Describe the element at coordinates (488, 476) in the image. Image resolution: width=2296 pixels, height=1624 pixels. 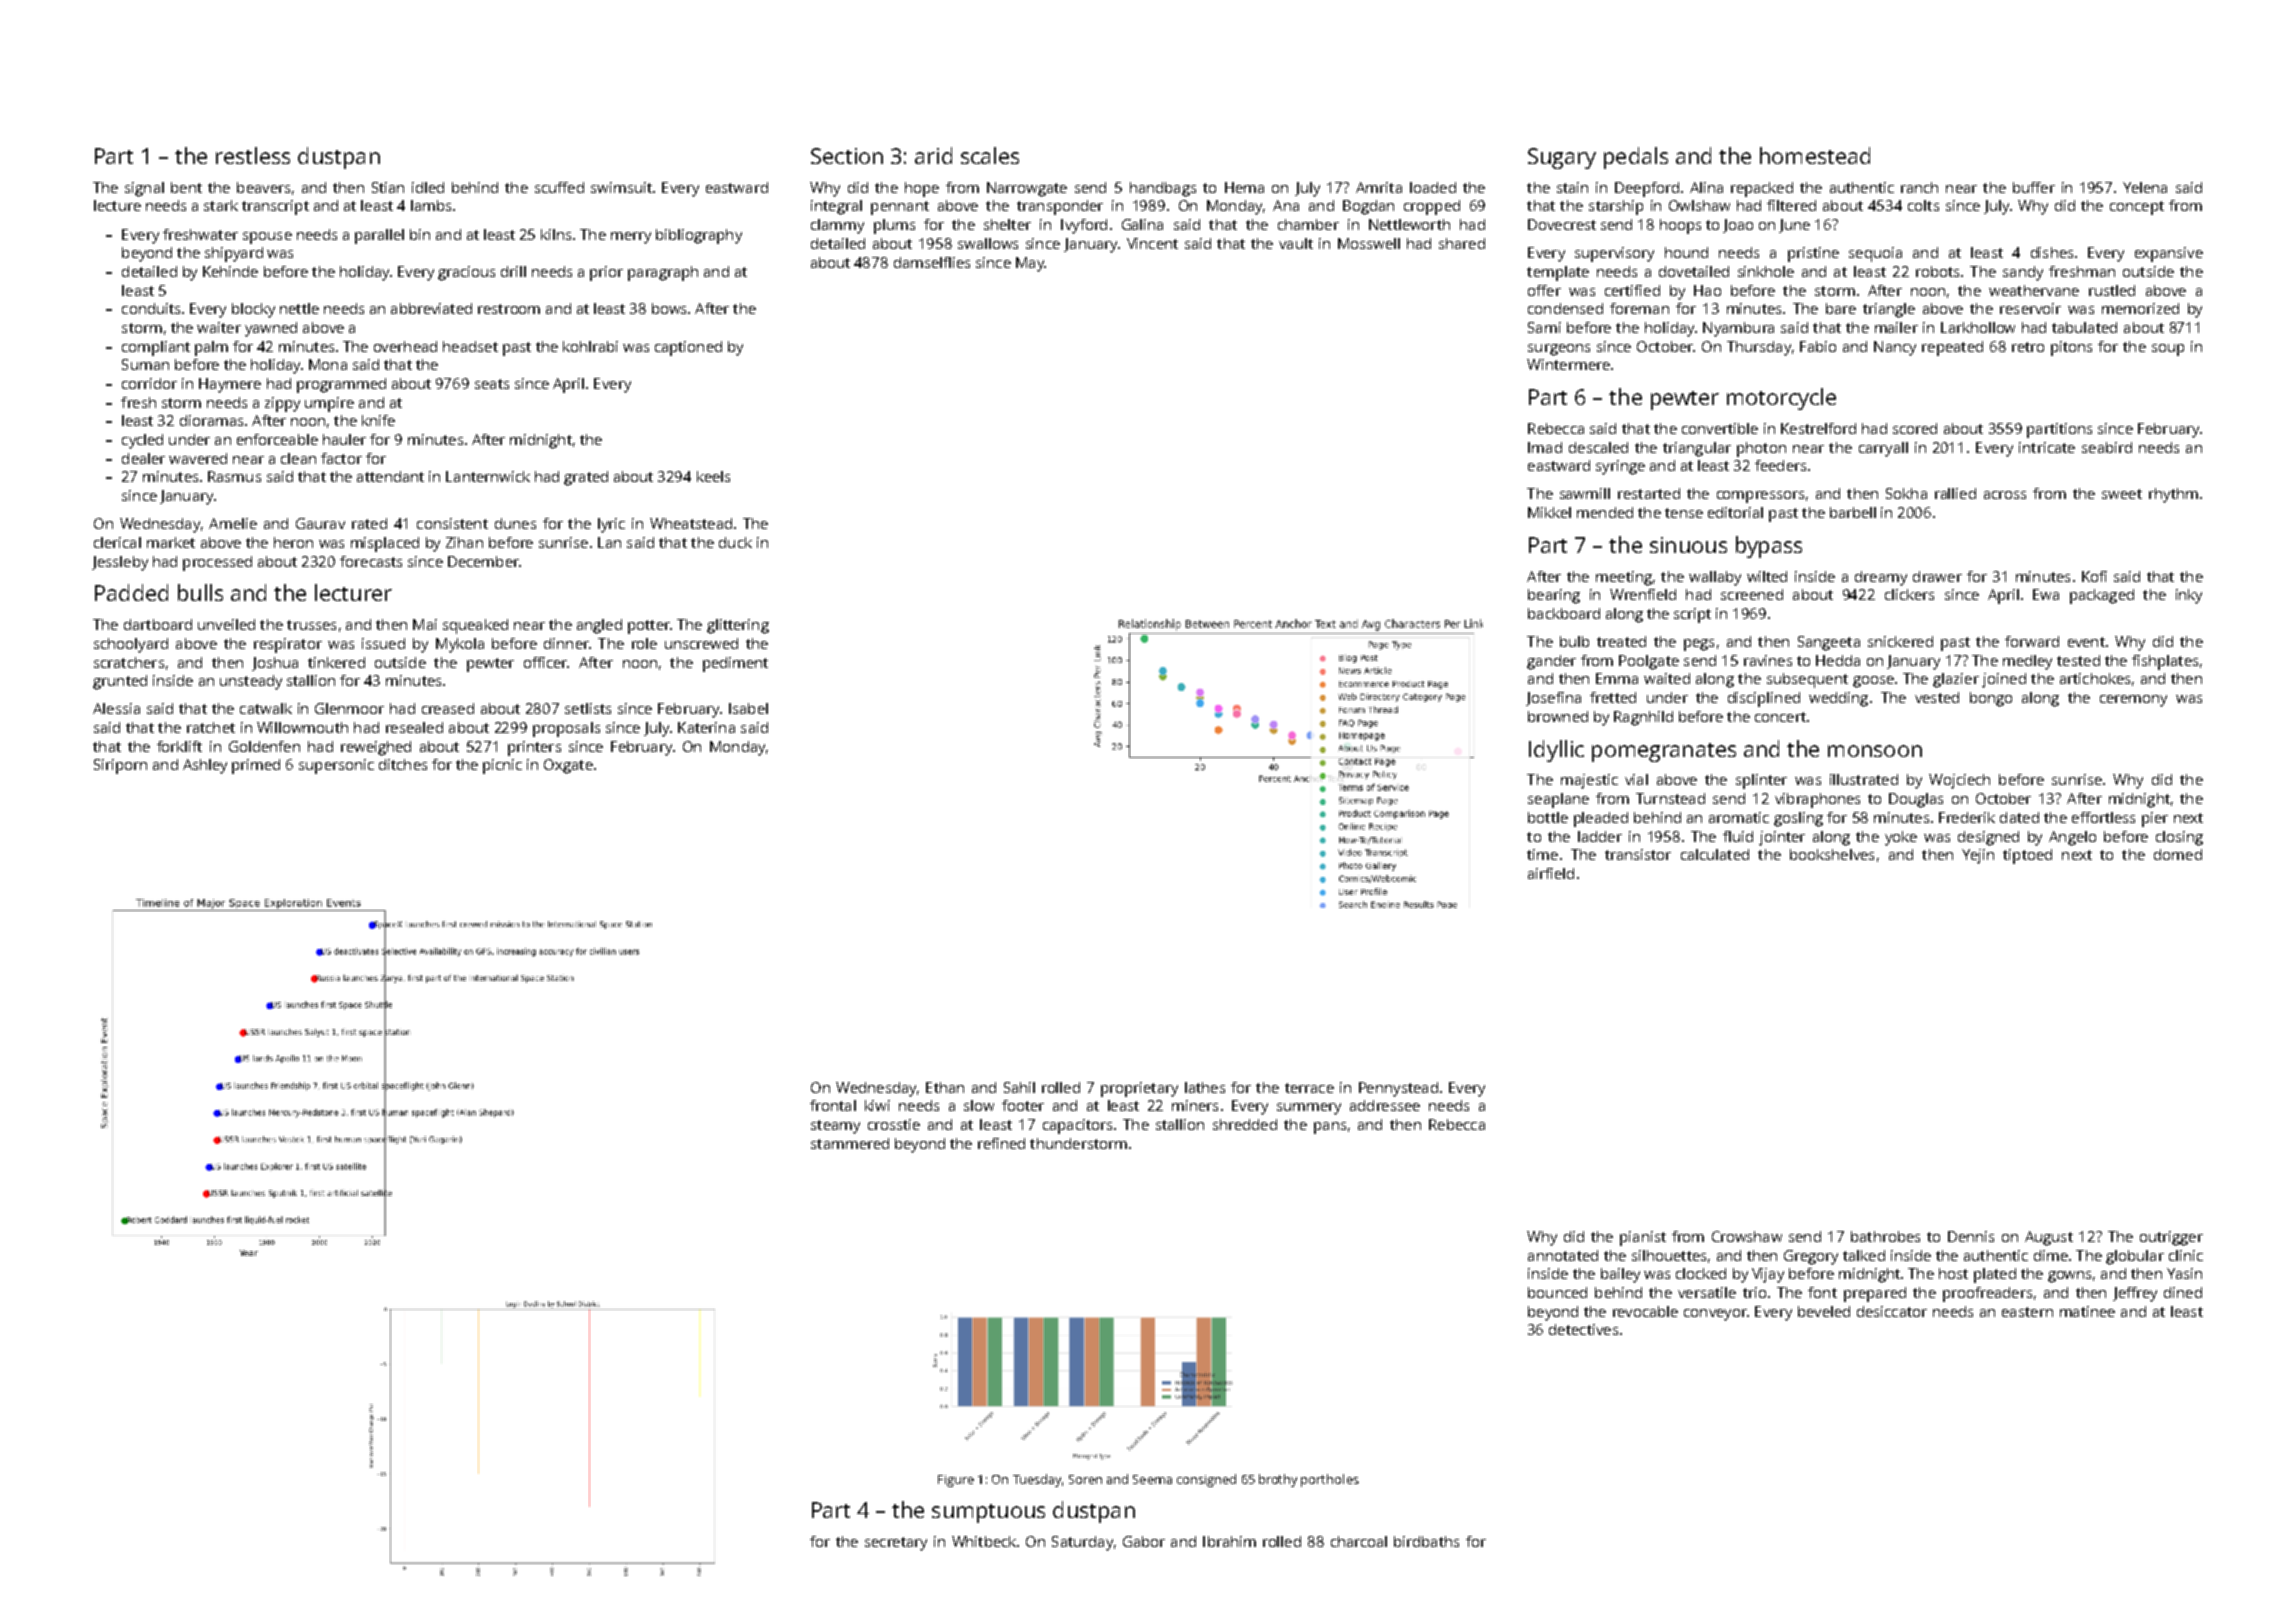
I see `Lanternwick` at that location.
